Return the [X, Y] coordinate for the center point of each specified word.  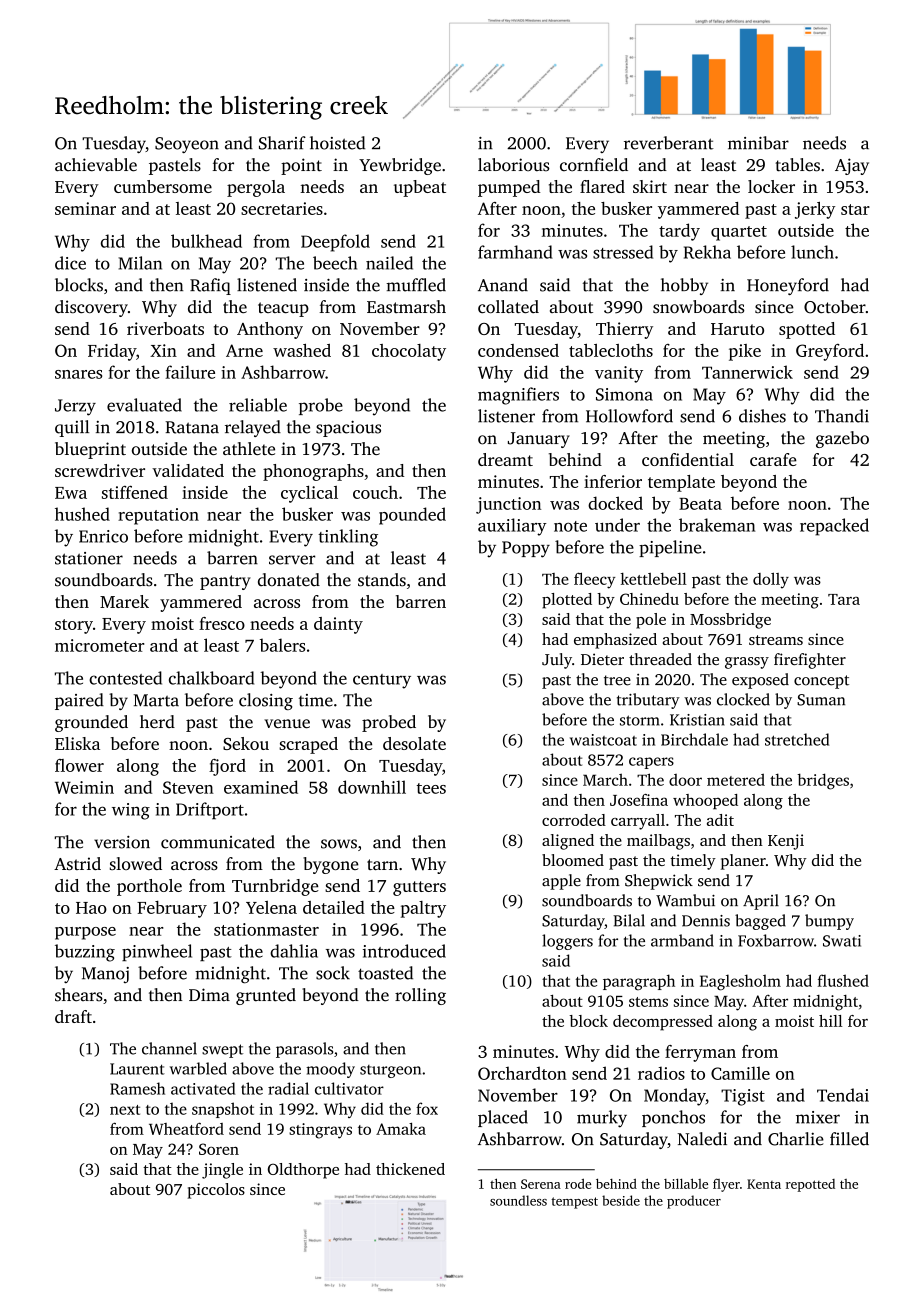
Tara [844, 599]
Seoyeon [187, 145]
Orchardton [522, 1073]
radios [661, 1073]
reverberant [669, 143]
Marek [124, 601]
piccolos [216, 1191]
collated [508, 306]
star [855, 209]
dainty [338, 625]
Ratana [192, 427]
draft [73, 1016]
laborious [514, 165]
